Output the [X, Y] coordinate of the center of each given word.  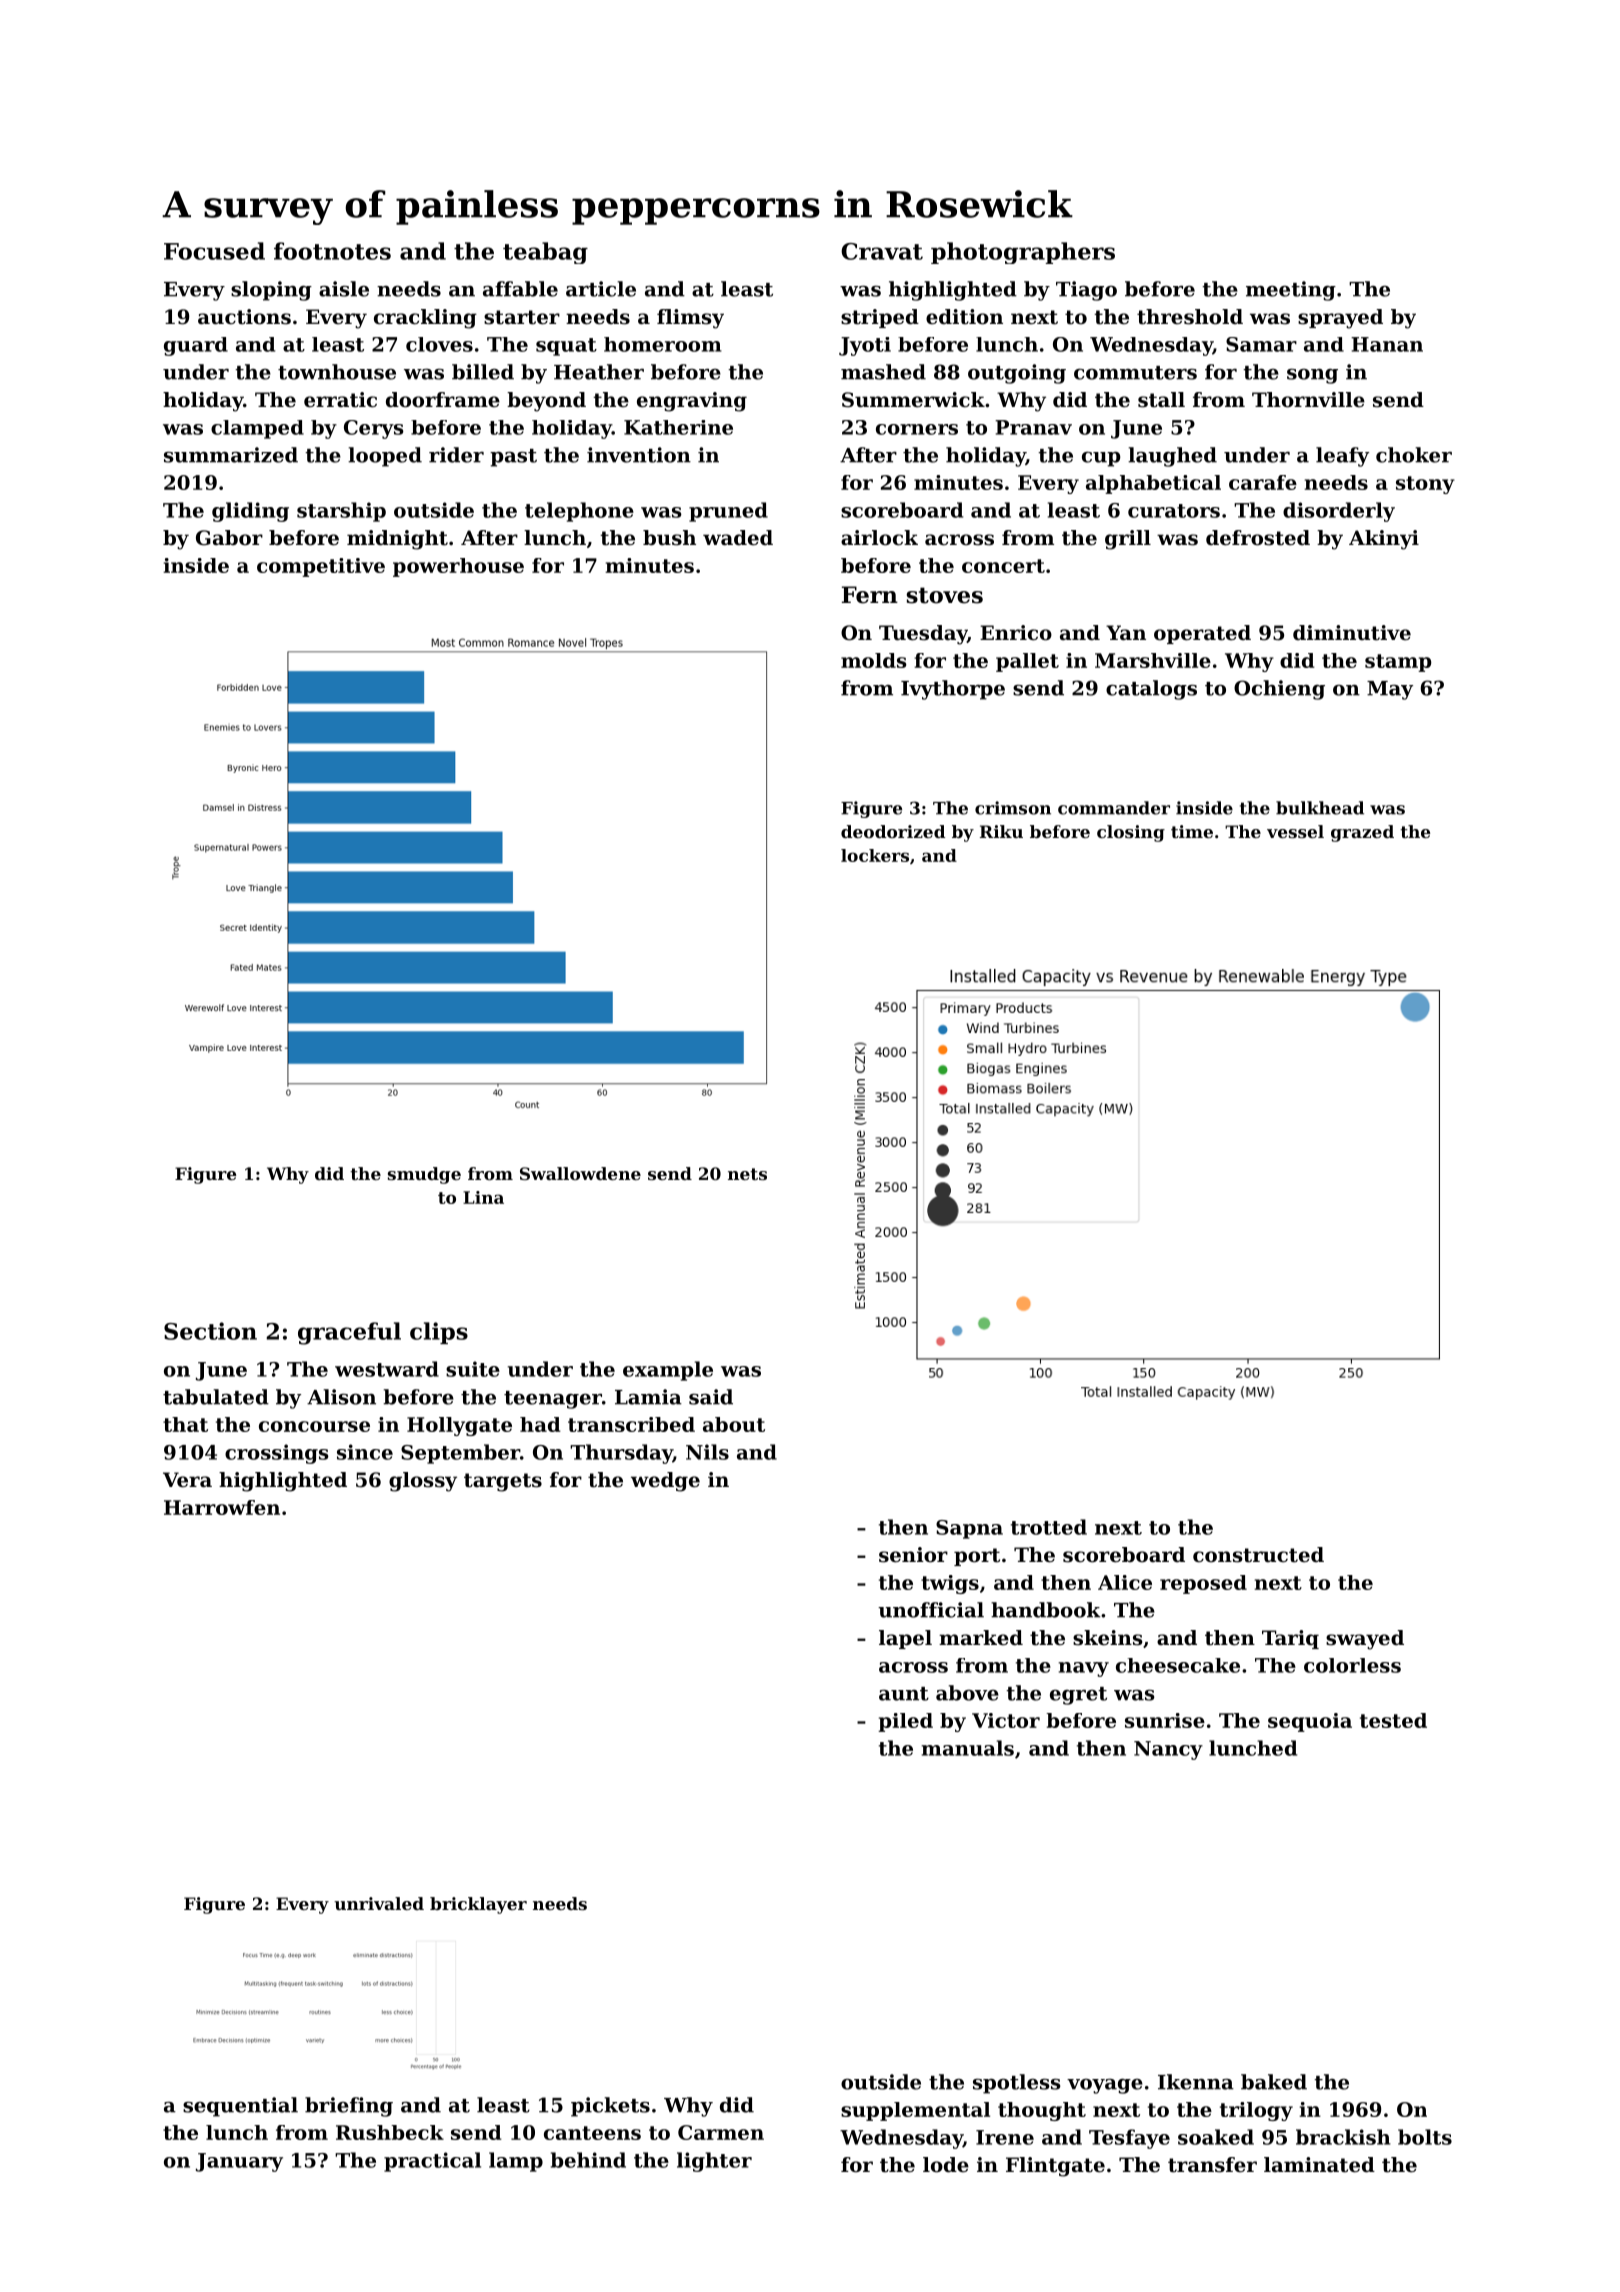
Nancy [1168, 1750]
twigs [950, 1584]
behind [588, 2160]
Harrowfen [222, 1507]
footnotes [332, 251]
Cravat [882, 251]
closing [1131, 833]
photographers [1023, 253]
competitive [321, 567]
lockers [875, 855]
